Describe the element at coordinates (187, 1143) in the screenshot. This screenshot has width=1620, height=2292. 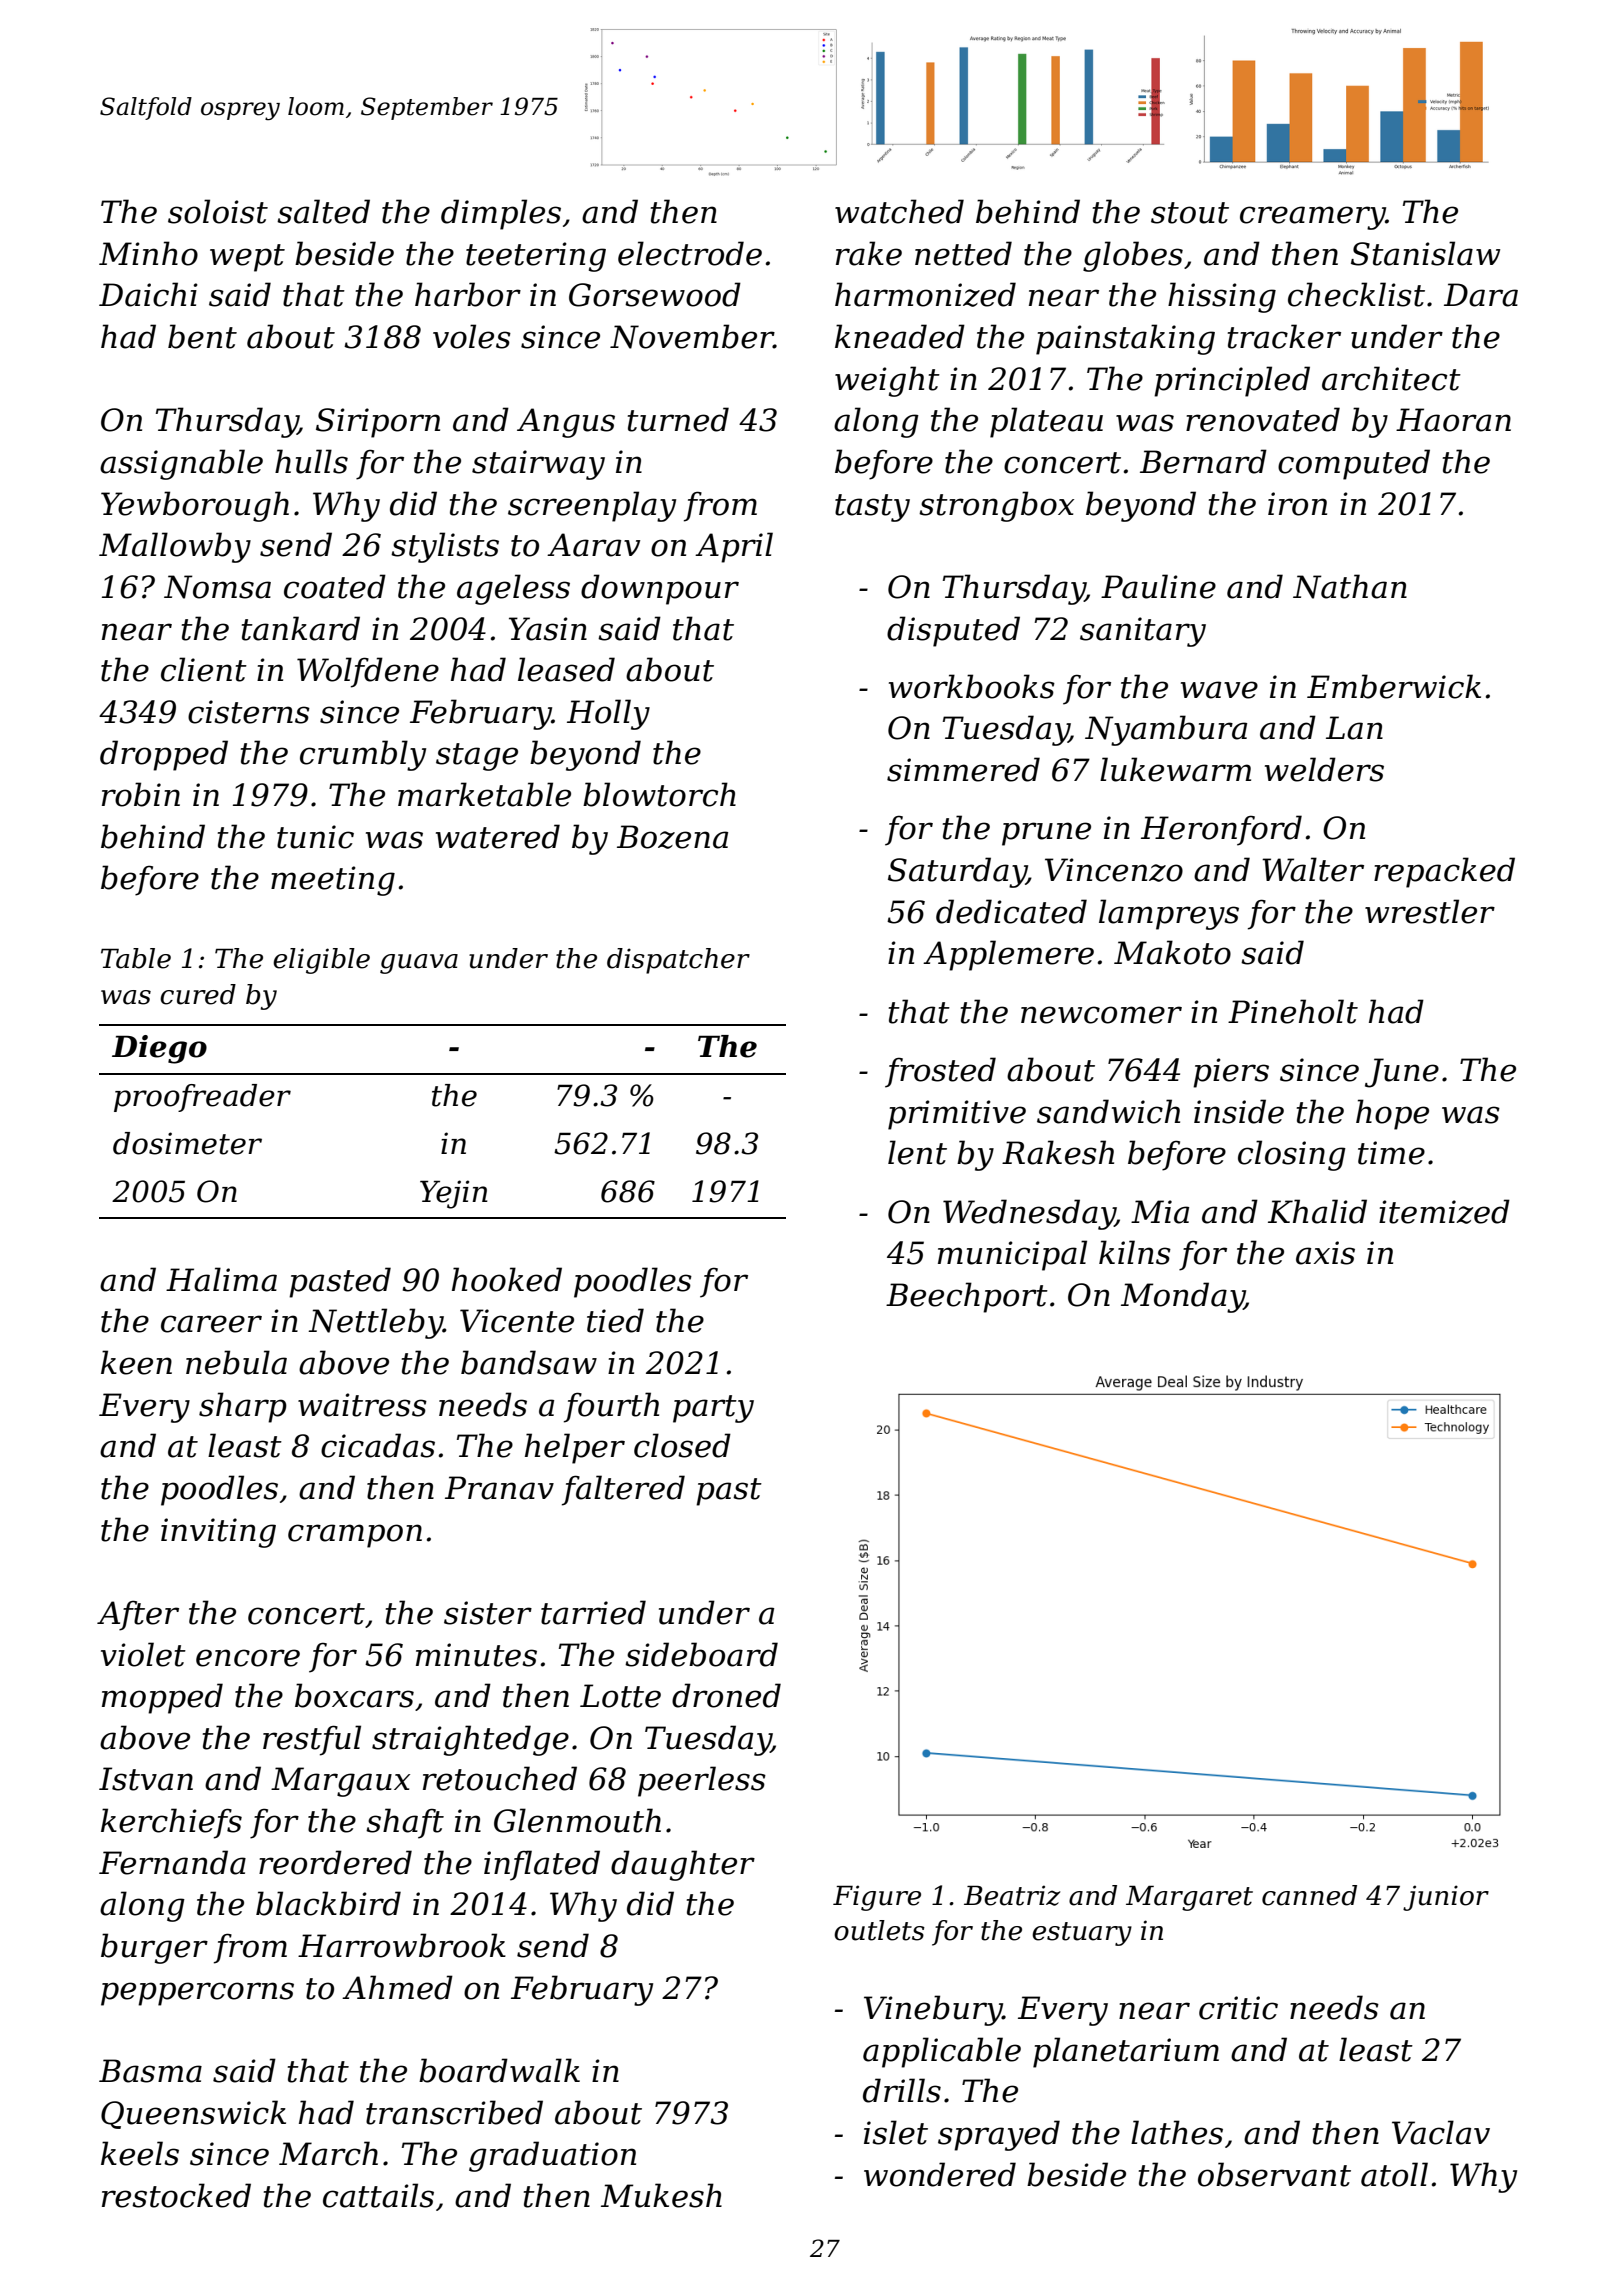
I see `dosimeter` at that location.
